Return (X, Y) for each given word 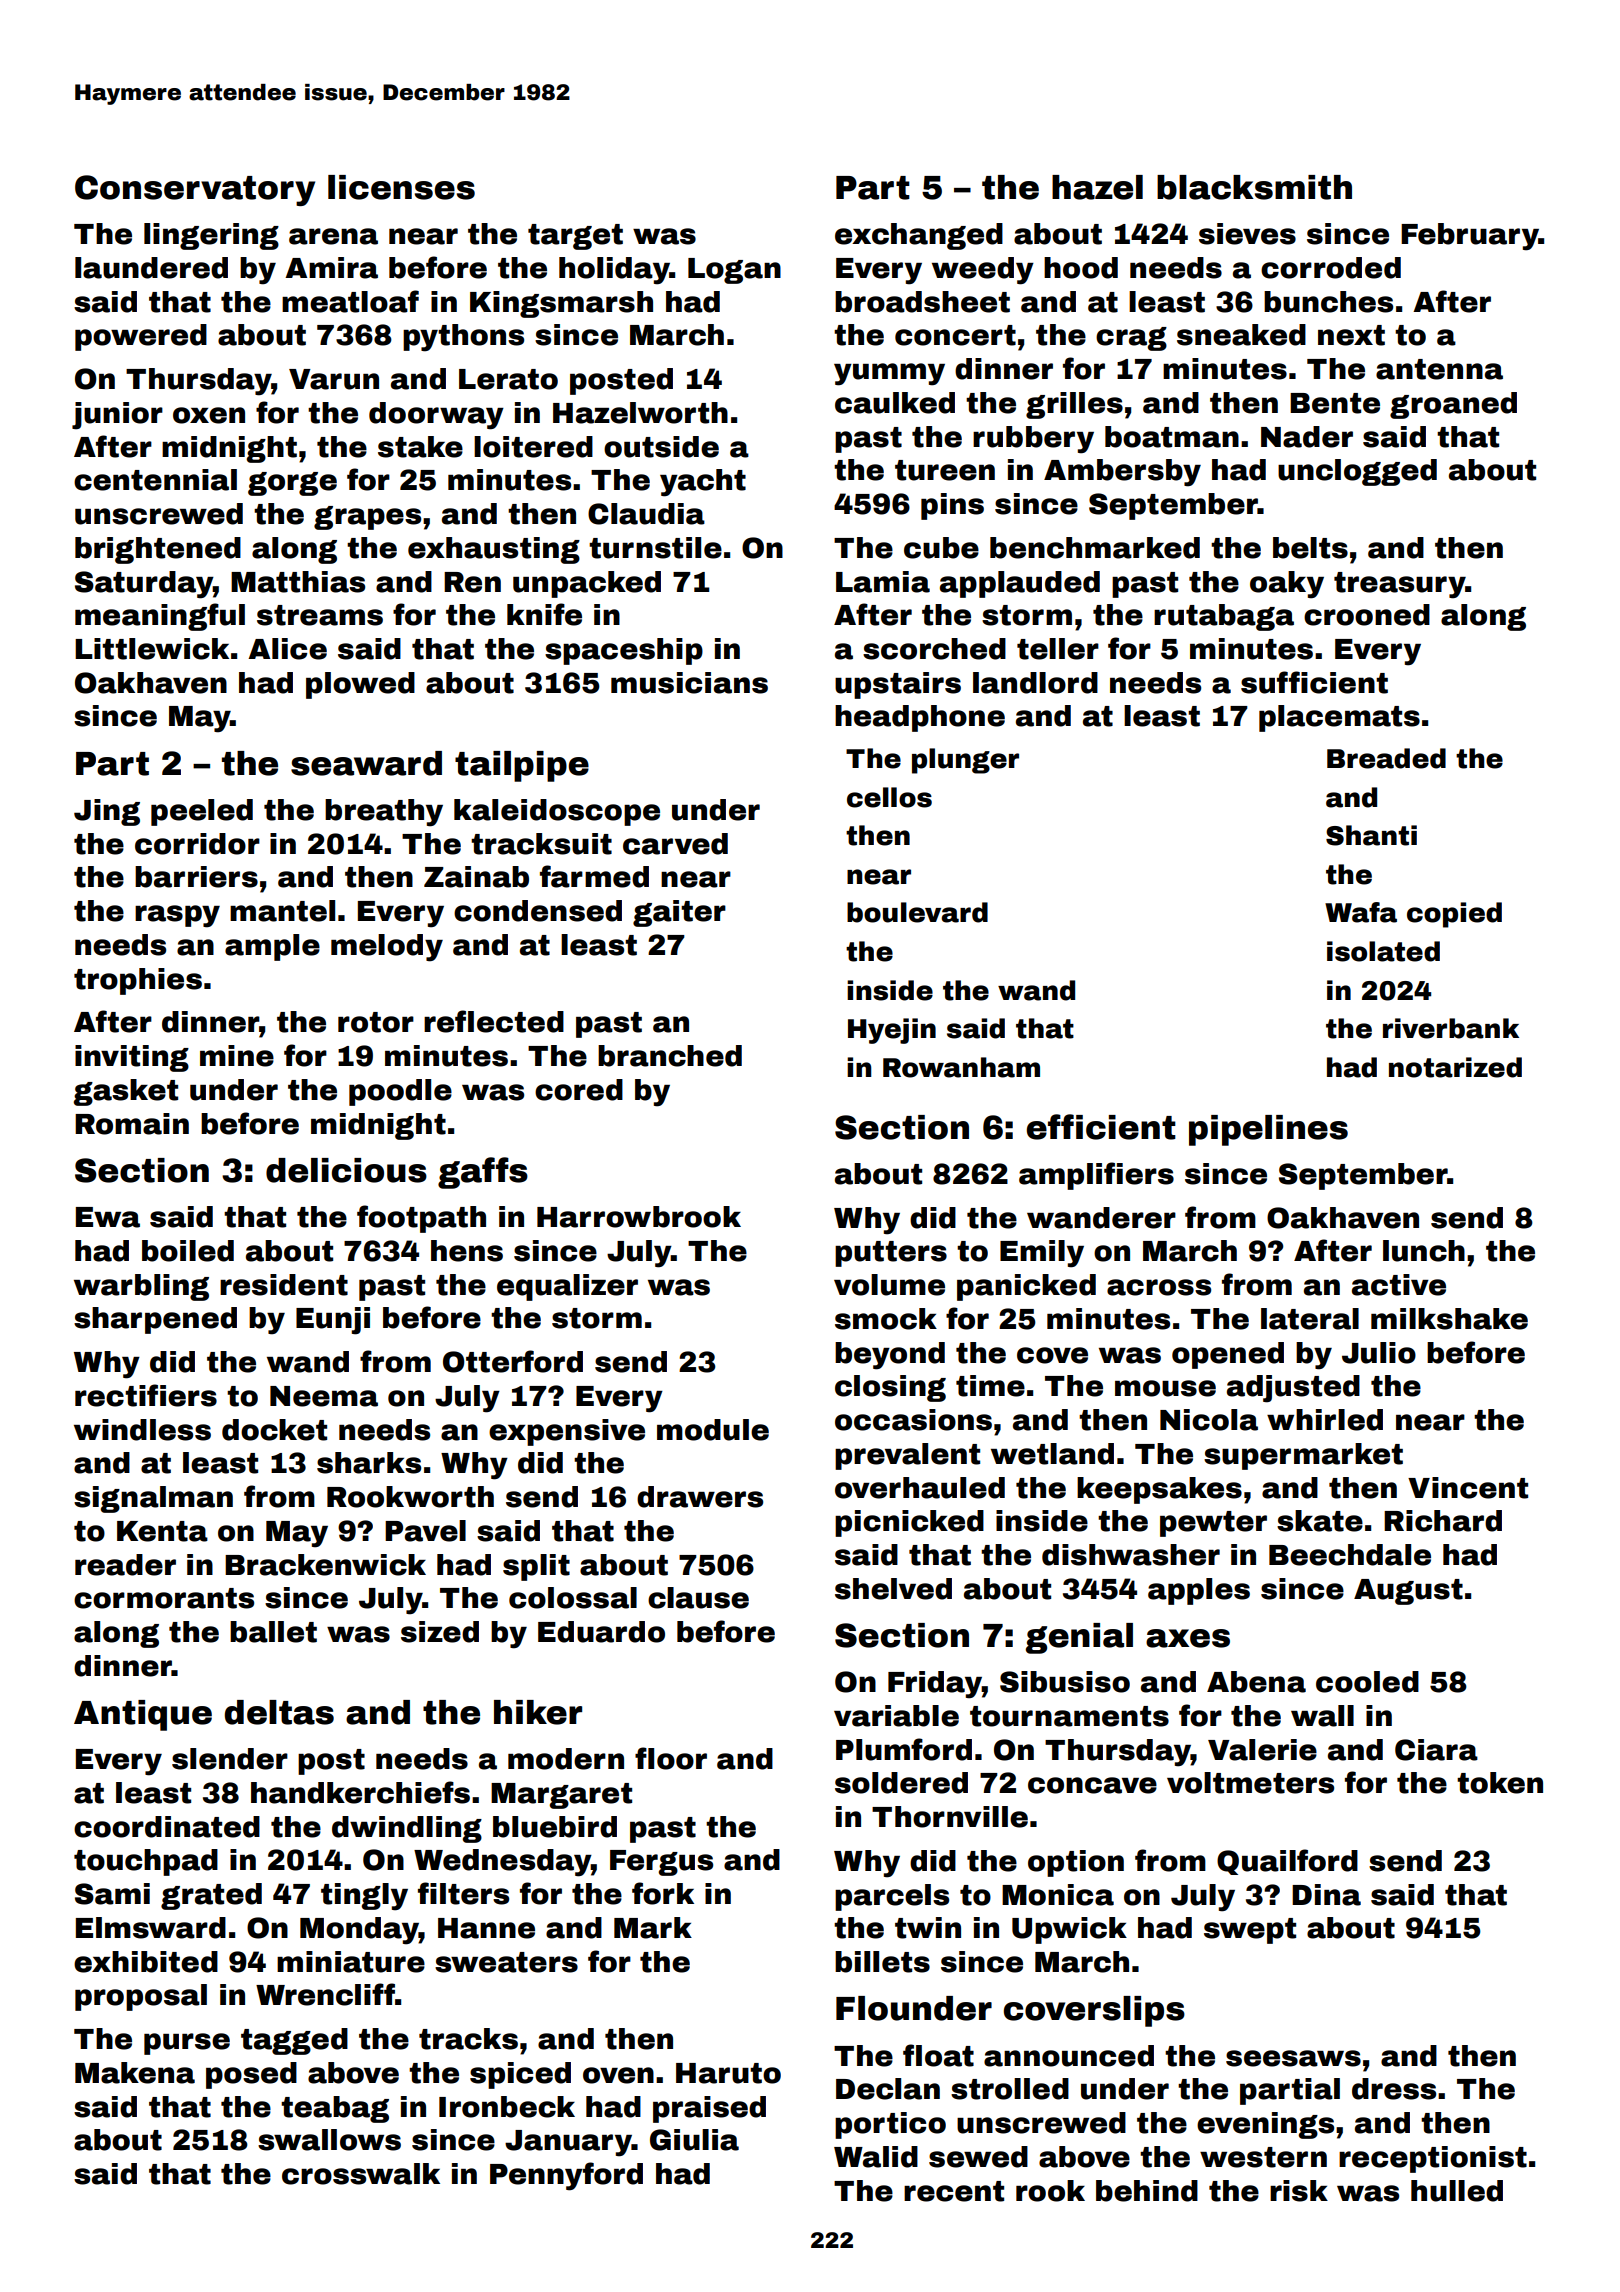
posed (251, 2075)
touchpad (146, 1862)
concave (1092, 1785)
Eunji (333, 1321)
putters (891, 1254)
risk (1299, 2191)
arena (333, 236)
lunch (1424, 1251)
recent (954, 2191)
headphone (920, 718)
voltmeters (1250, 1783)
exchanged (919, 236)
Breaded (1386, 758)
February (1470, 237)
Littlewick (152, 649)
